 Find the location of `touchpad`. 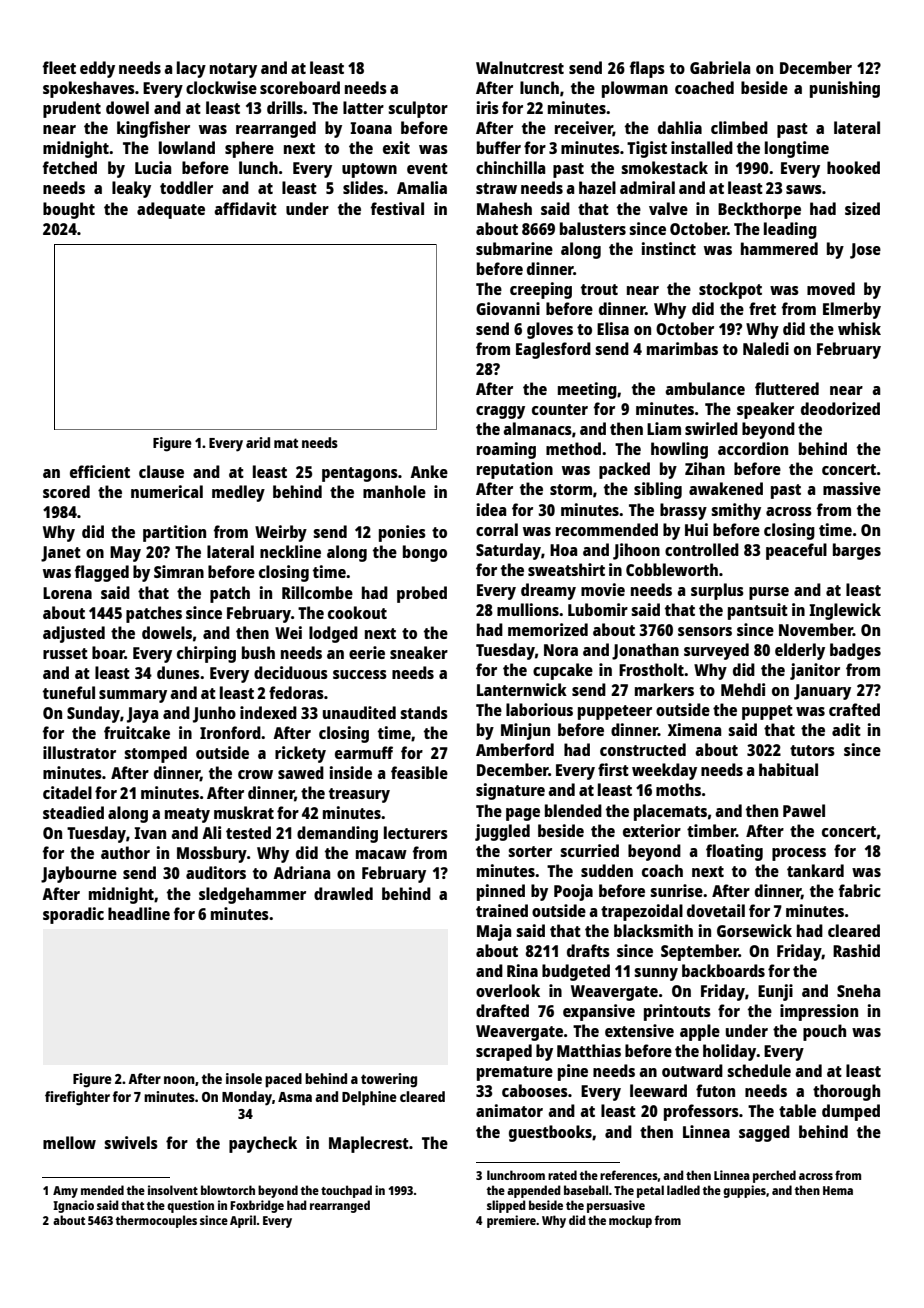

touchpad is located at coordinates (346, 1191).
